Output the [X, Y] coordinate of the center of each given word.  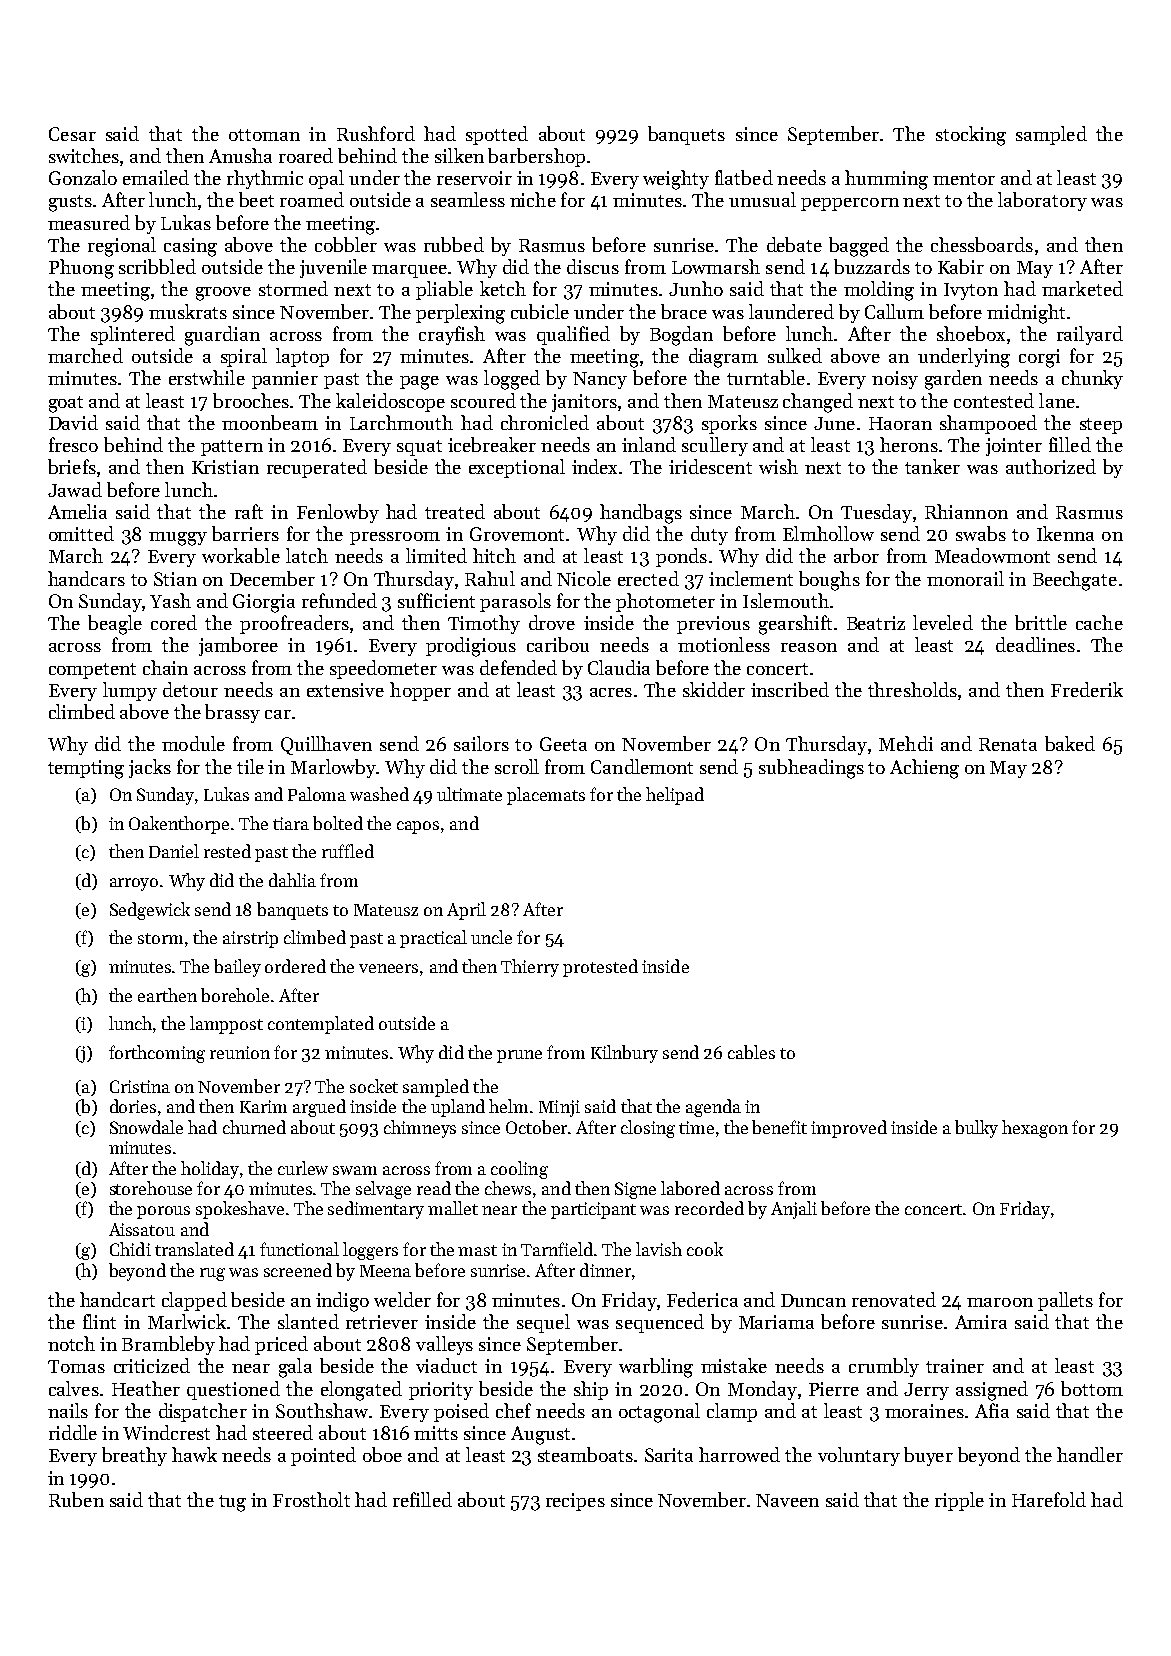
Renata [1008, 744]
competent [92, 671]
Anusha [240, 155]
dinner [605, 1270]
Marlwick [187, 1321]
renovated [894, 1299]
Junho [696, 288]
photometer [665, 602]
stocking [971, 136]
